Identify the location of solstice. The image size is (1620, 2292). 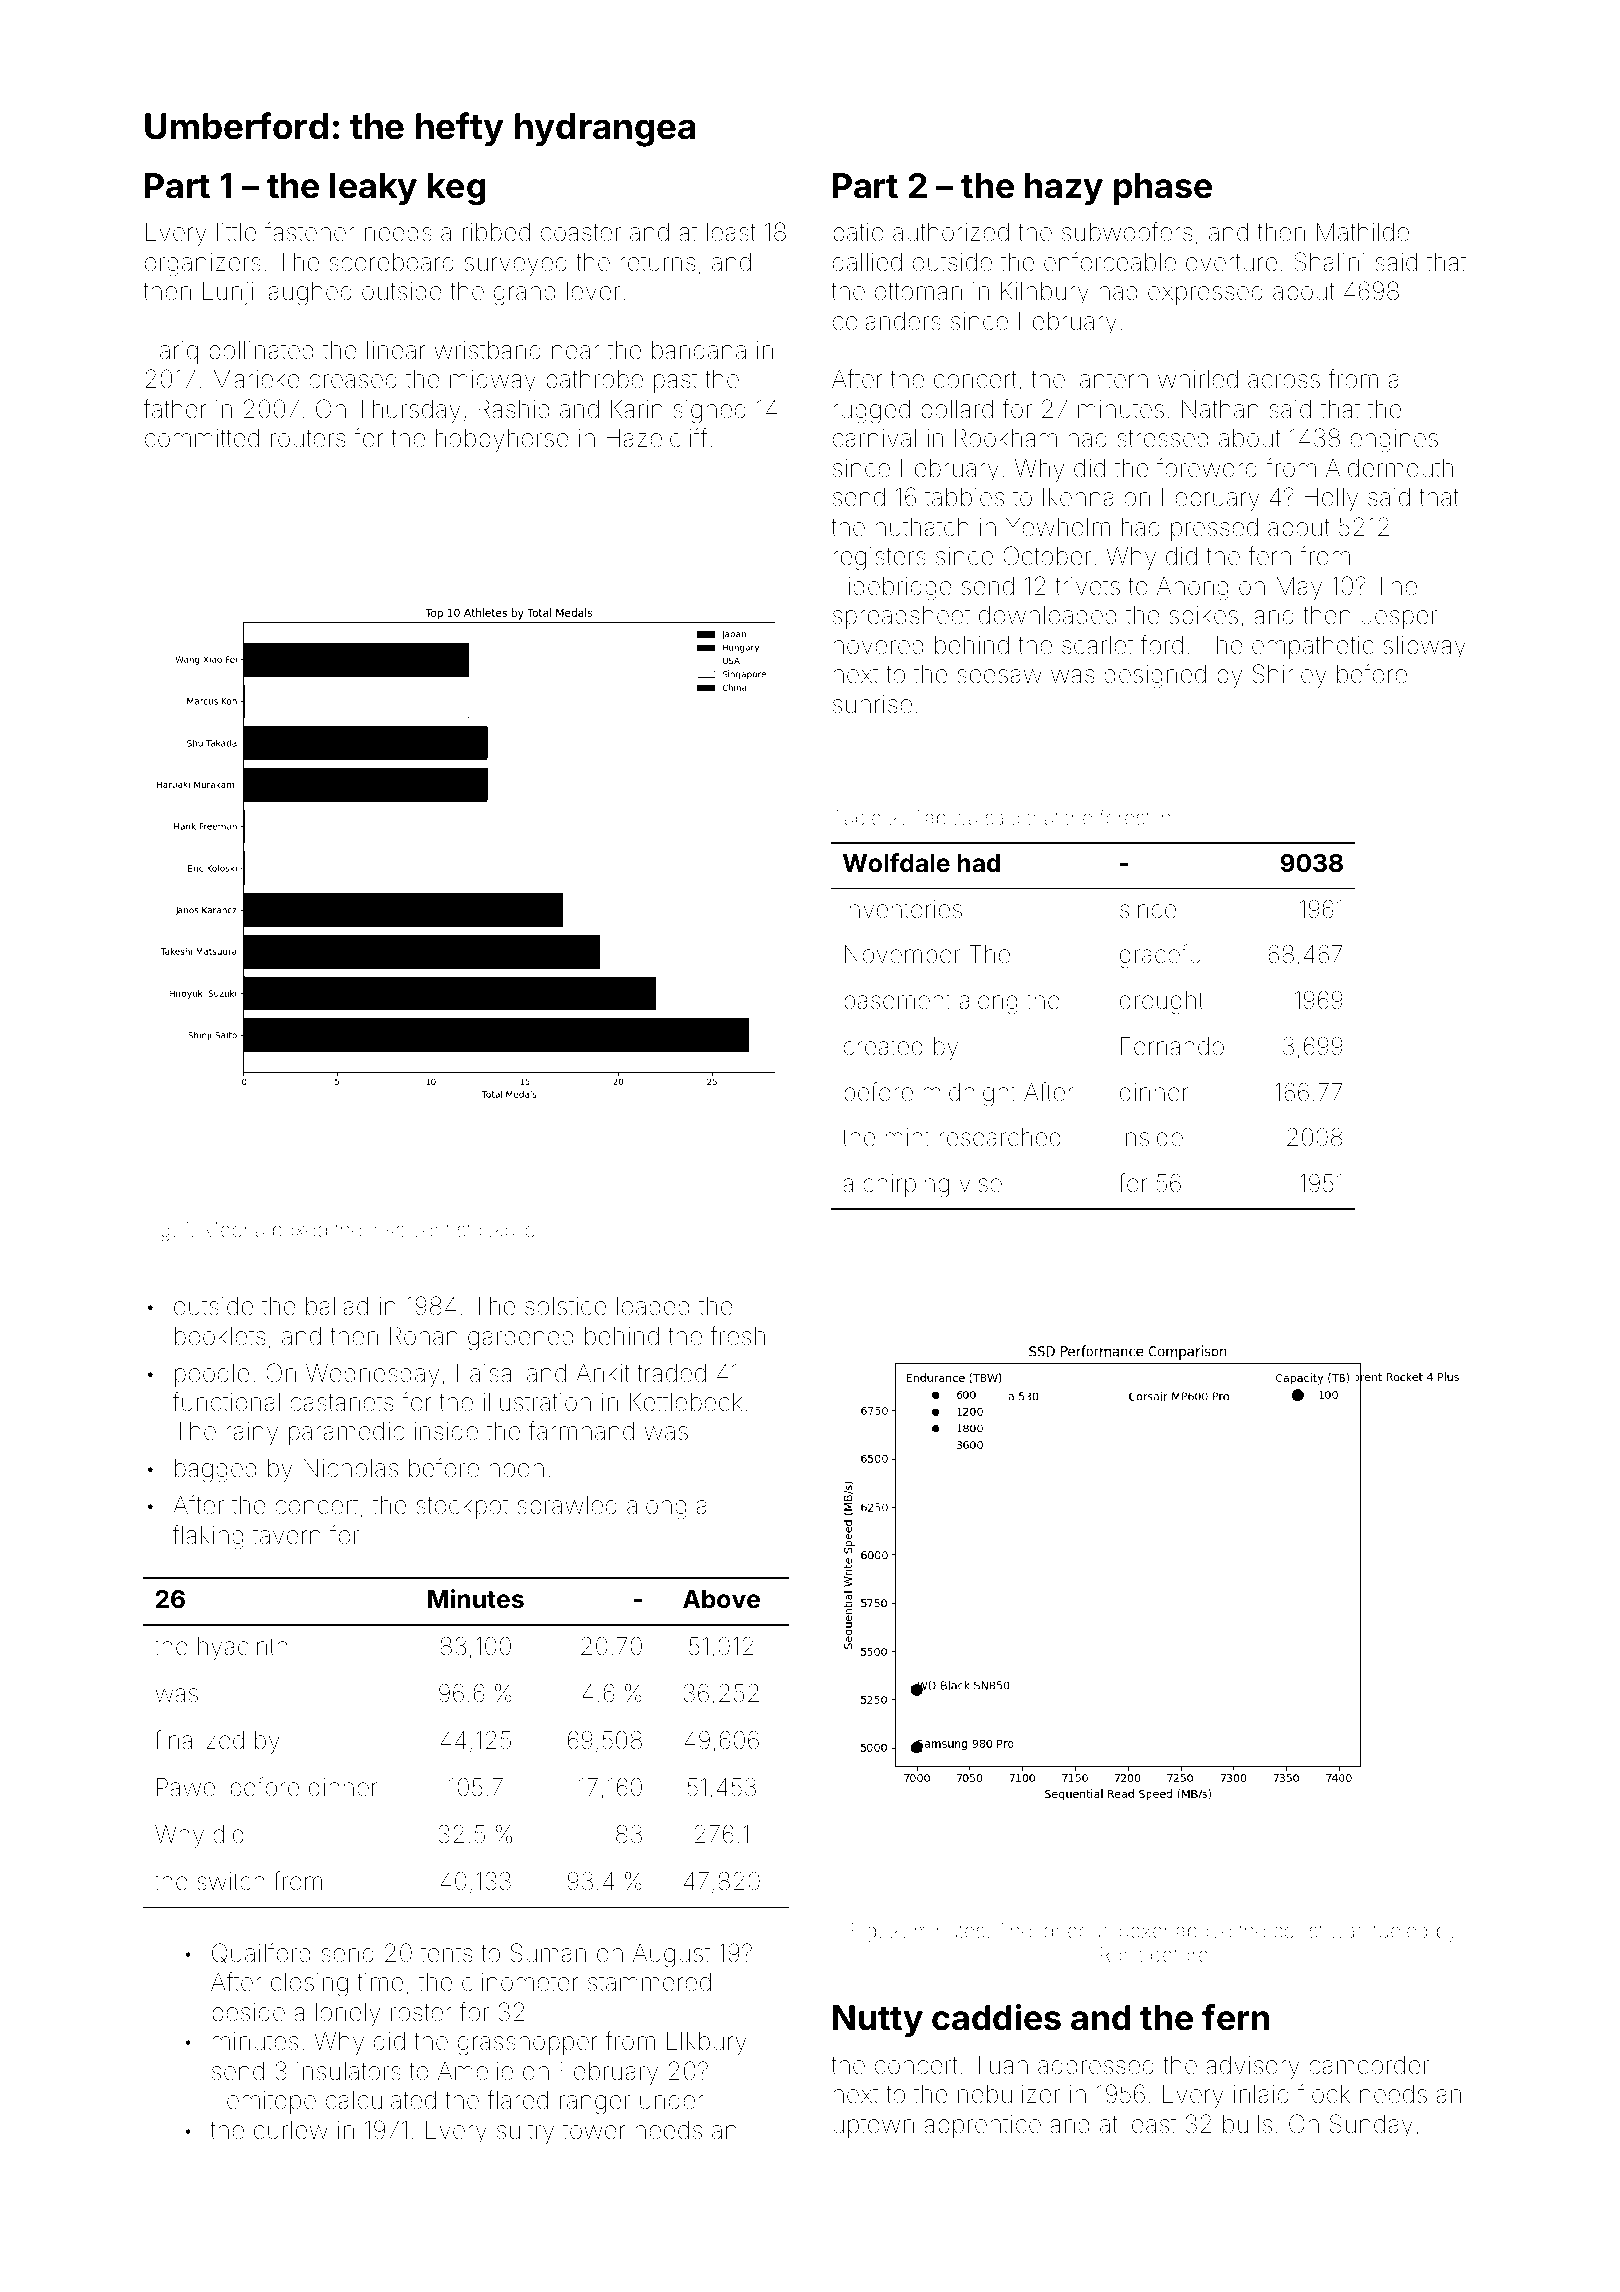
(565, 1306).
